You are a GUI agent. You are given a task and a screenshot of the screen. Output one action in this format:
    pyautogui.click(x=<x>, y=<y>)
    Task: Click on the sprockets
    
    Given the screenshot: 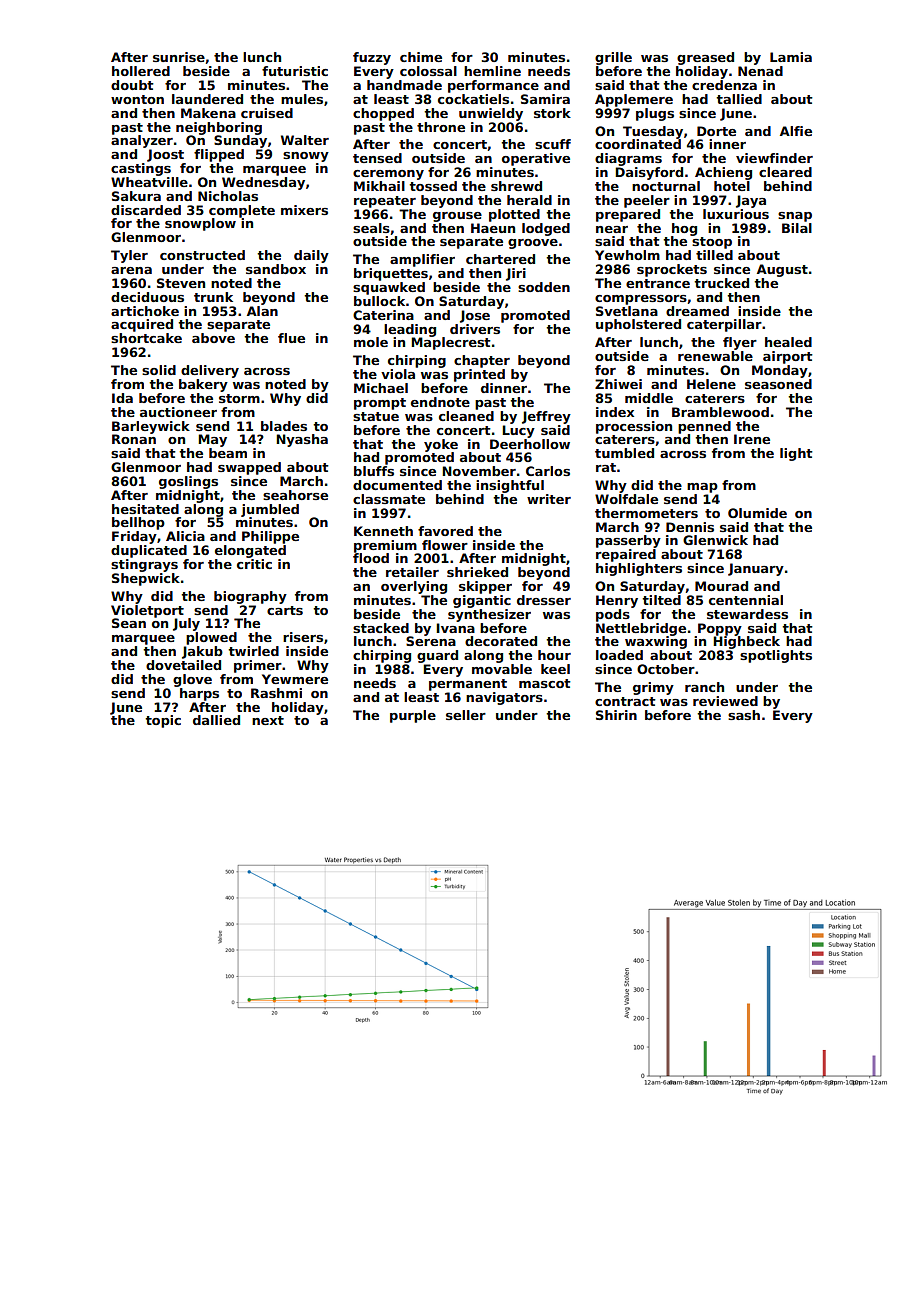 What is the action you would take?
    pyautogui.click(x=672, y=270)
